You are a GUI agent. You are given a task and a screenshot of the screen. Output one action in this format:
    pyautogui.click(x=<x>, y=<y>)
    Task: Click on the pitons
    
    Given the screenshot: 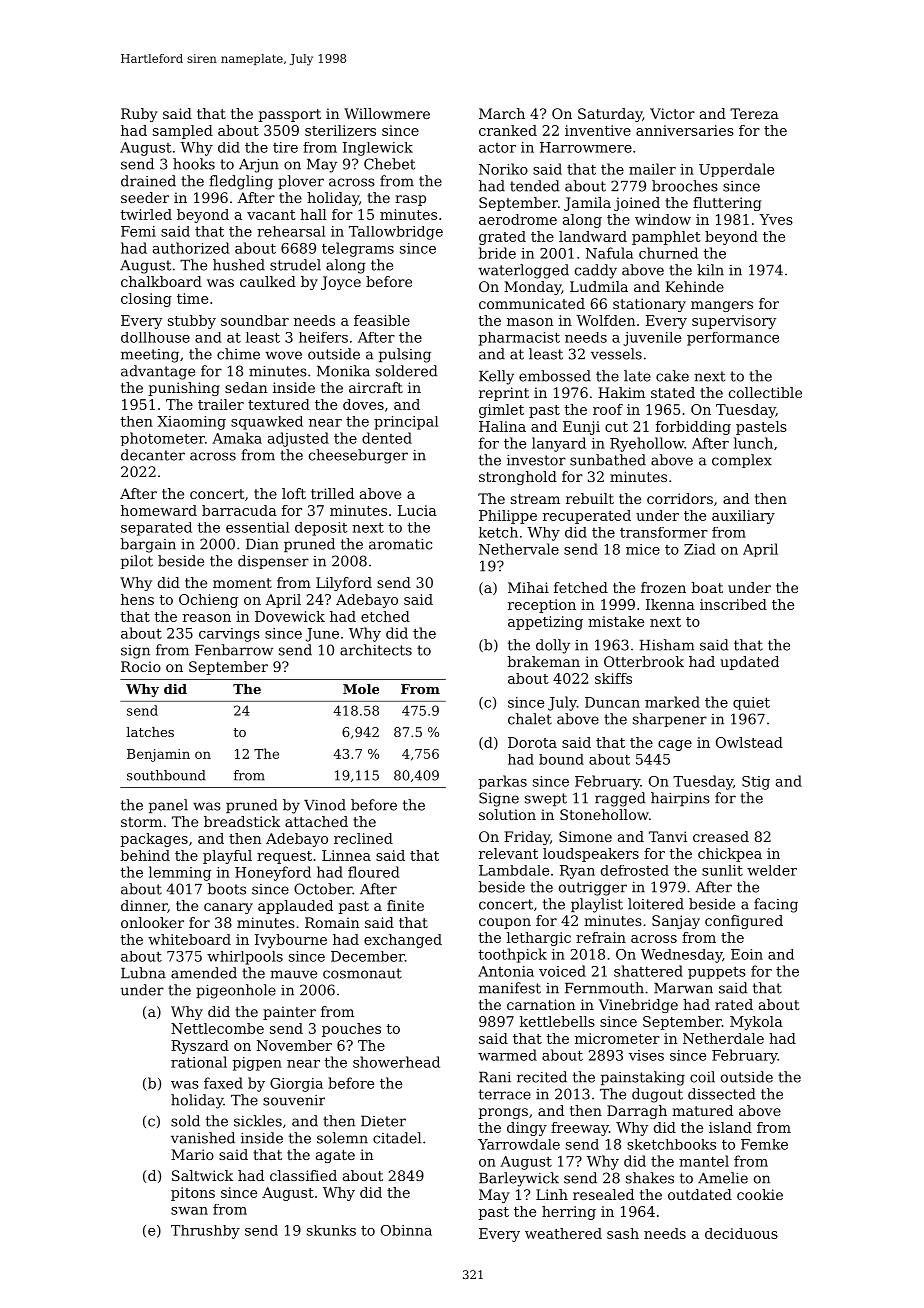 What is the action you would take?
    pyautogui.click(x=193, y=1194)
